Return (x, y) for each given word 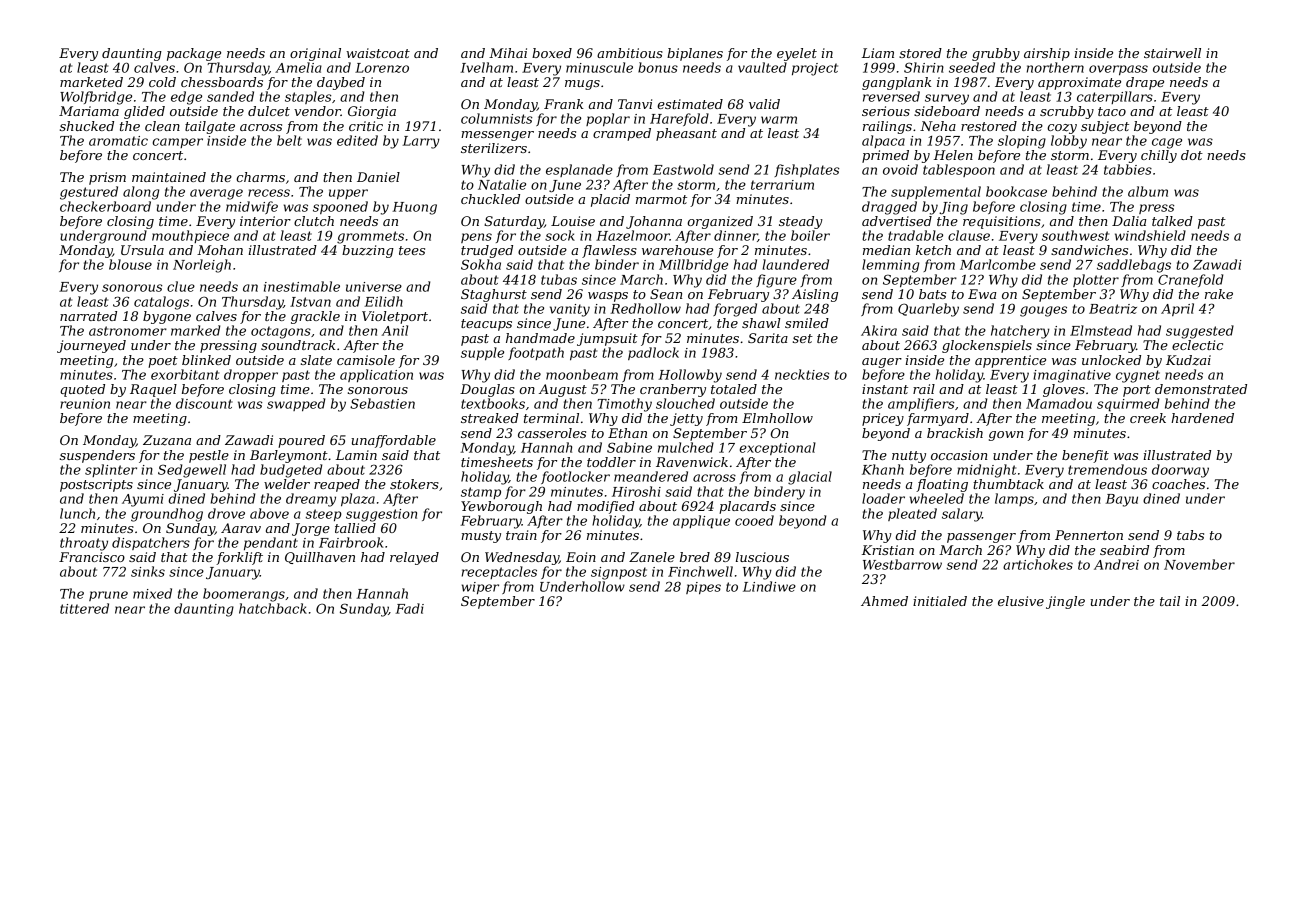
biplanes (695, 54)
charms (260, 177)
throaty (84, 544)
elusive (1021, 601)
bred (695, 557)
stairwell (1172, 53)
